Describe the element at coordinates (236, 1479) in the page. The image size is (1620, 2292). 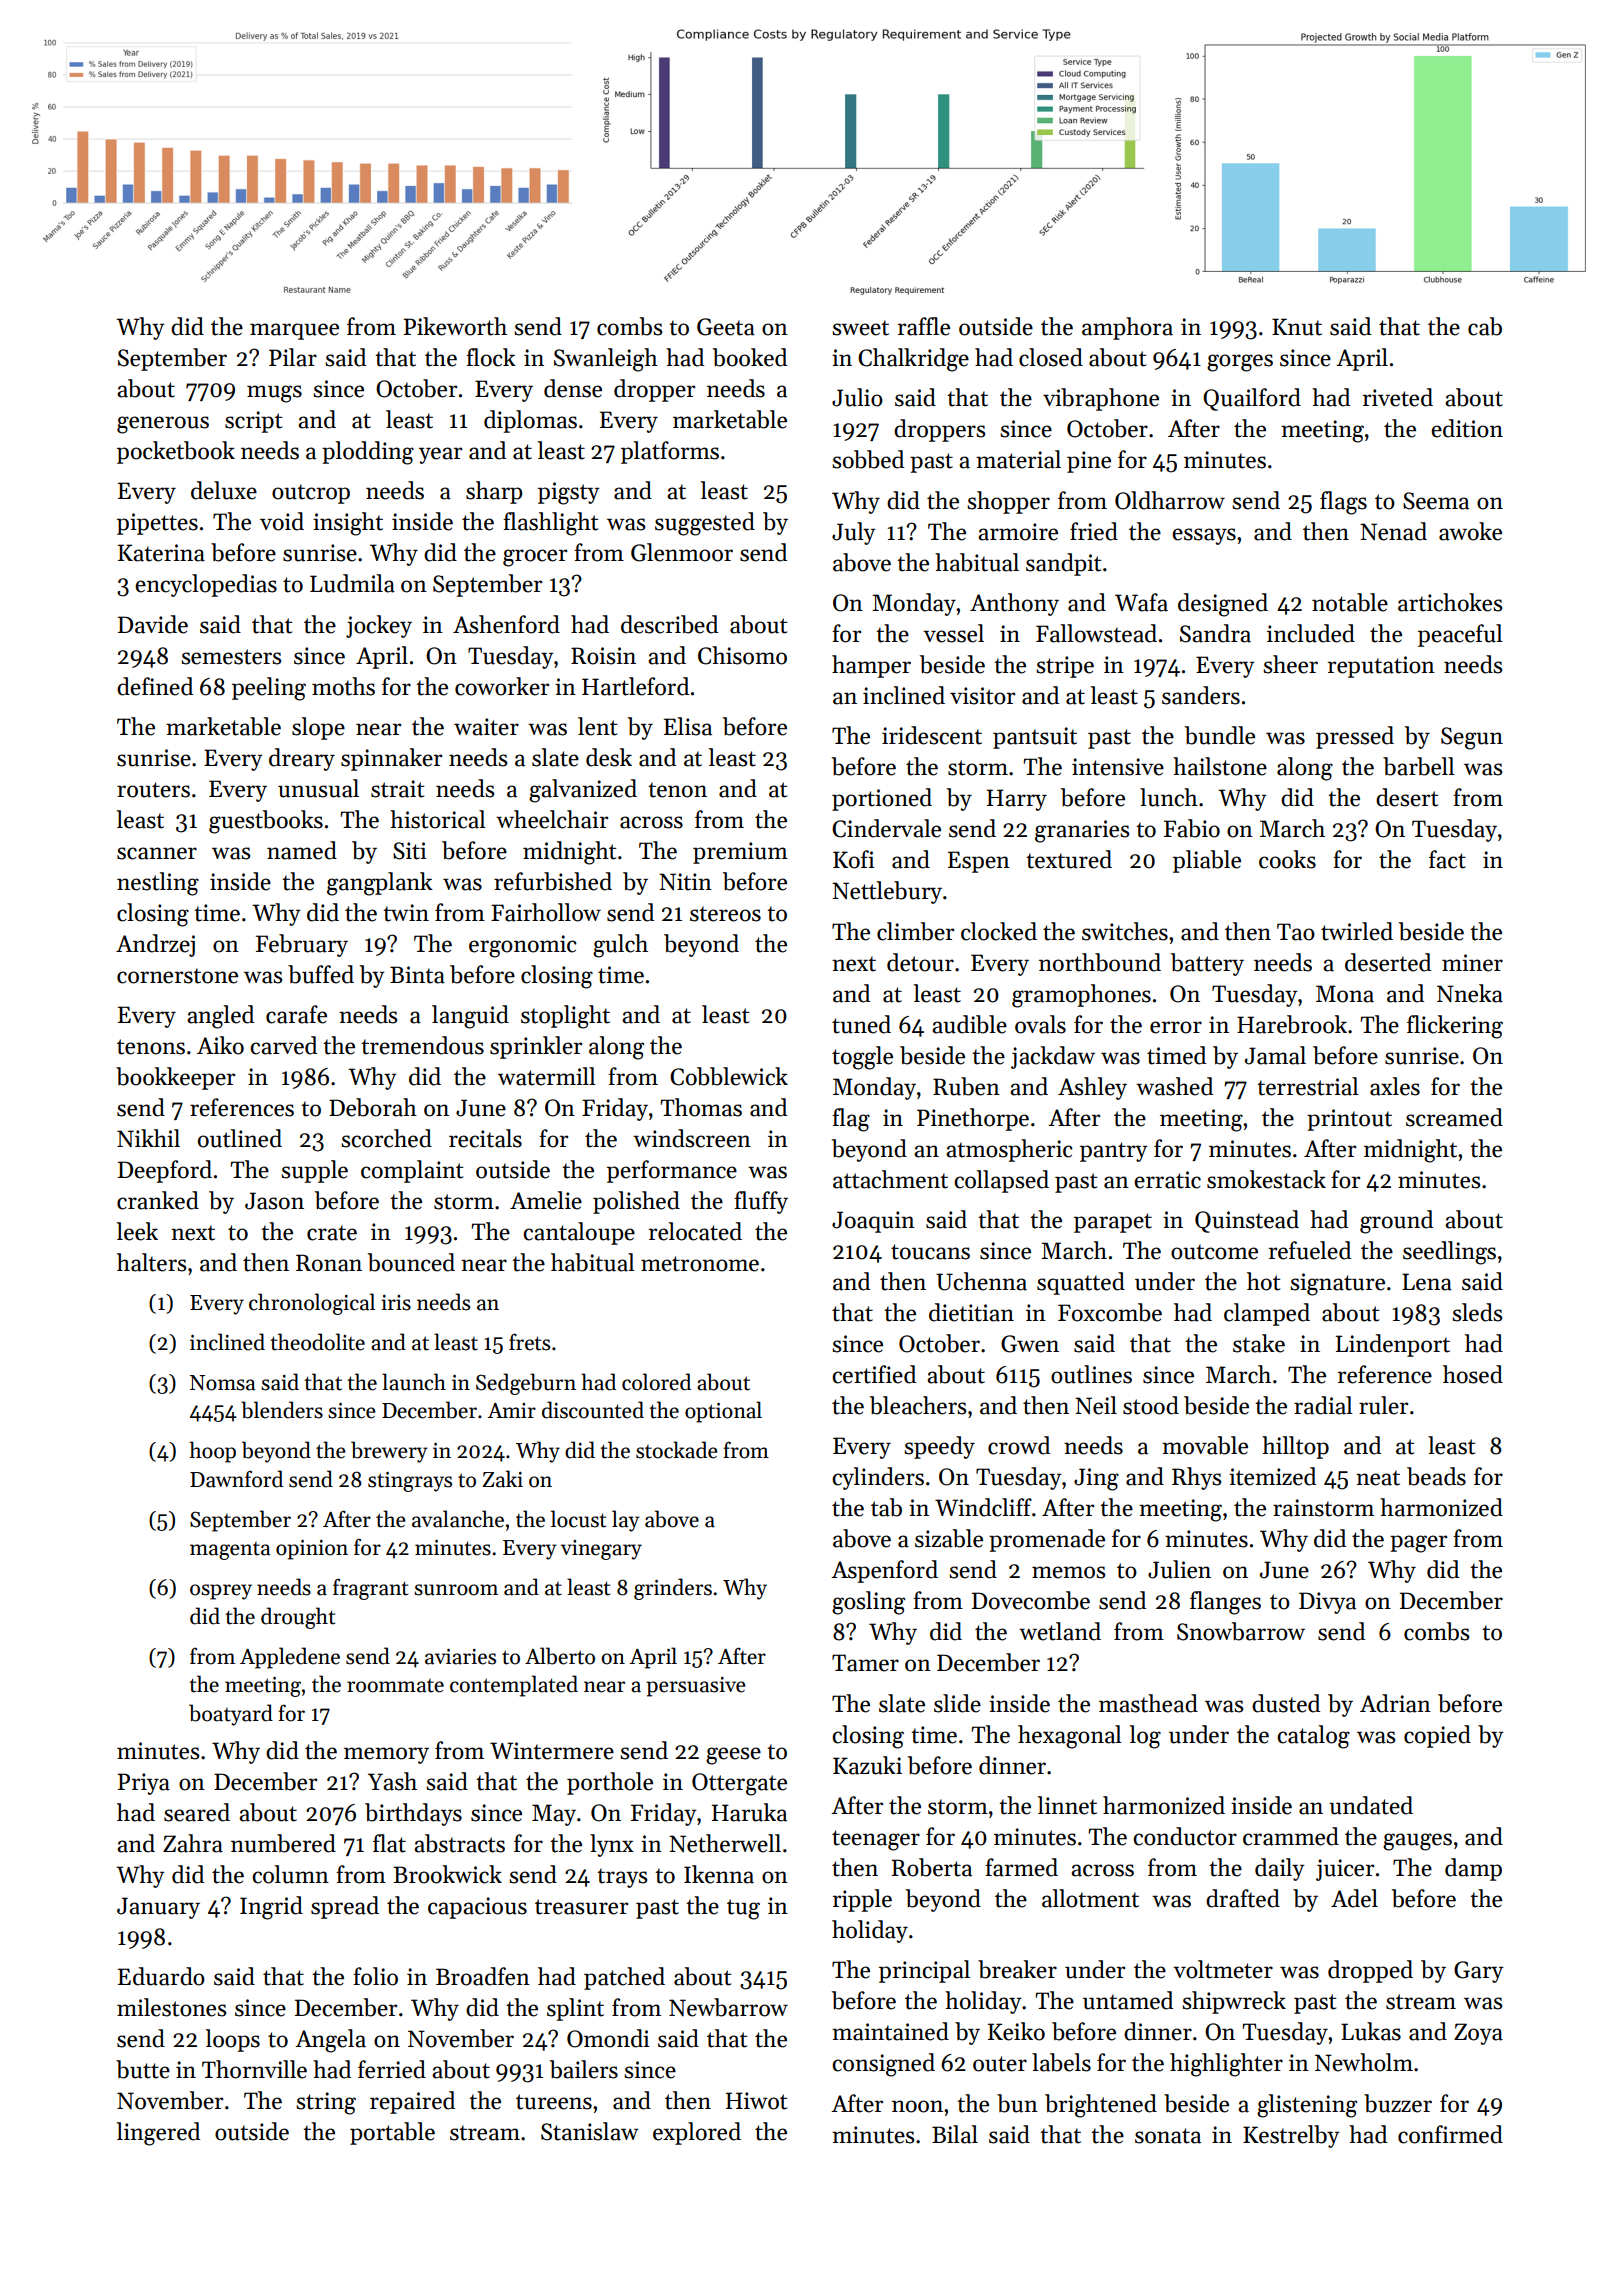
I see `Dawnford` at that location.
